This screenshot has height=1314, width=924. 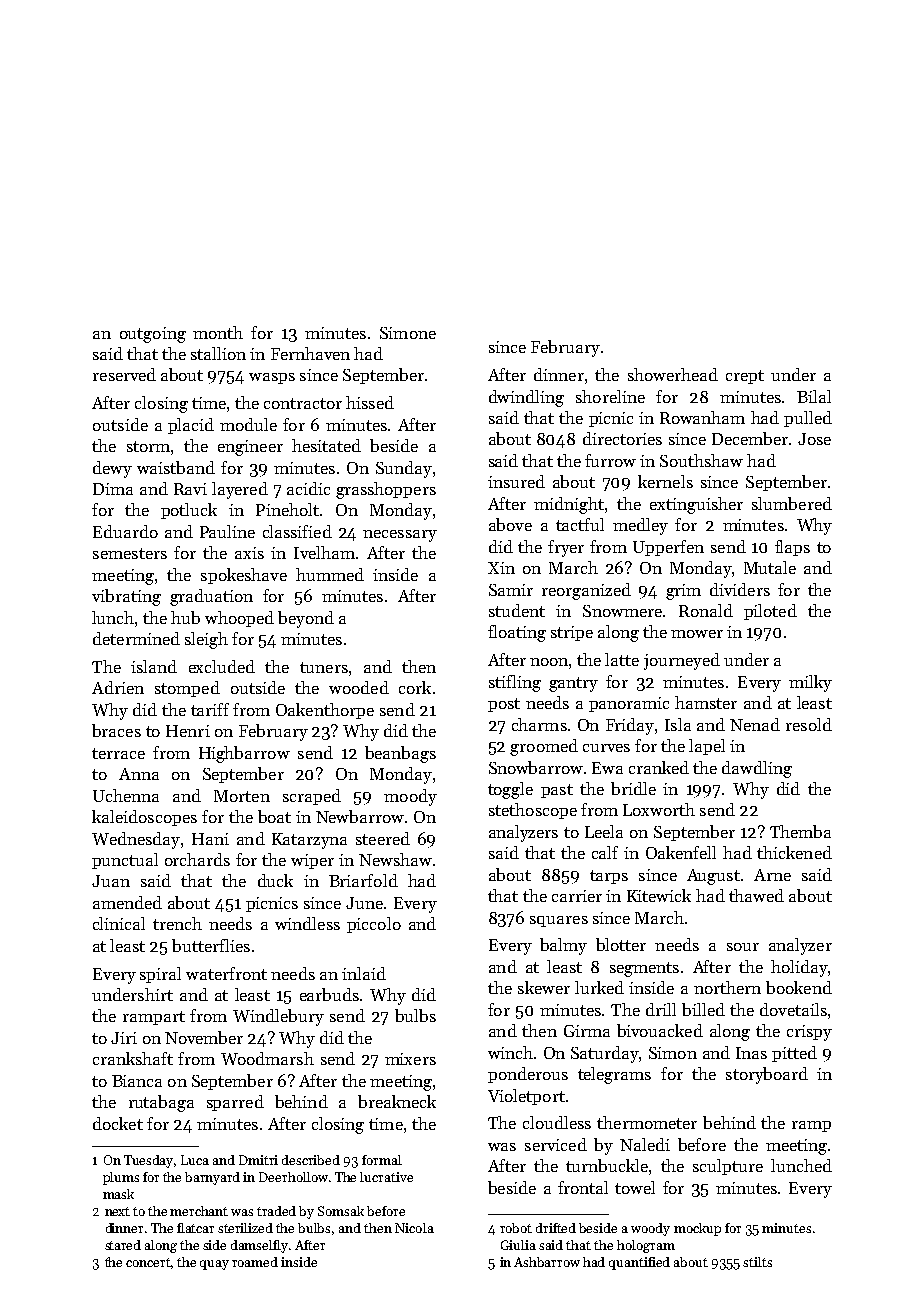 I want to click on trench, so click(x=177, y=923).
